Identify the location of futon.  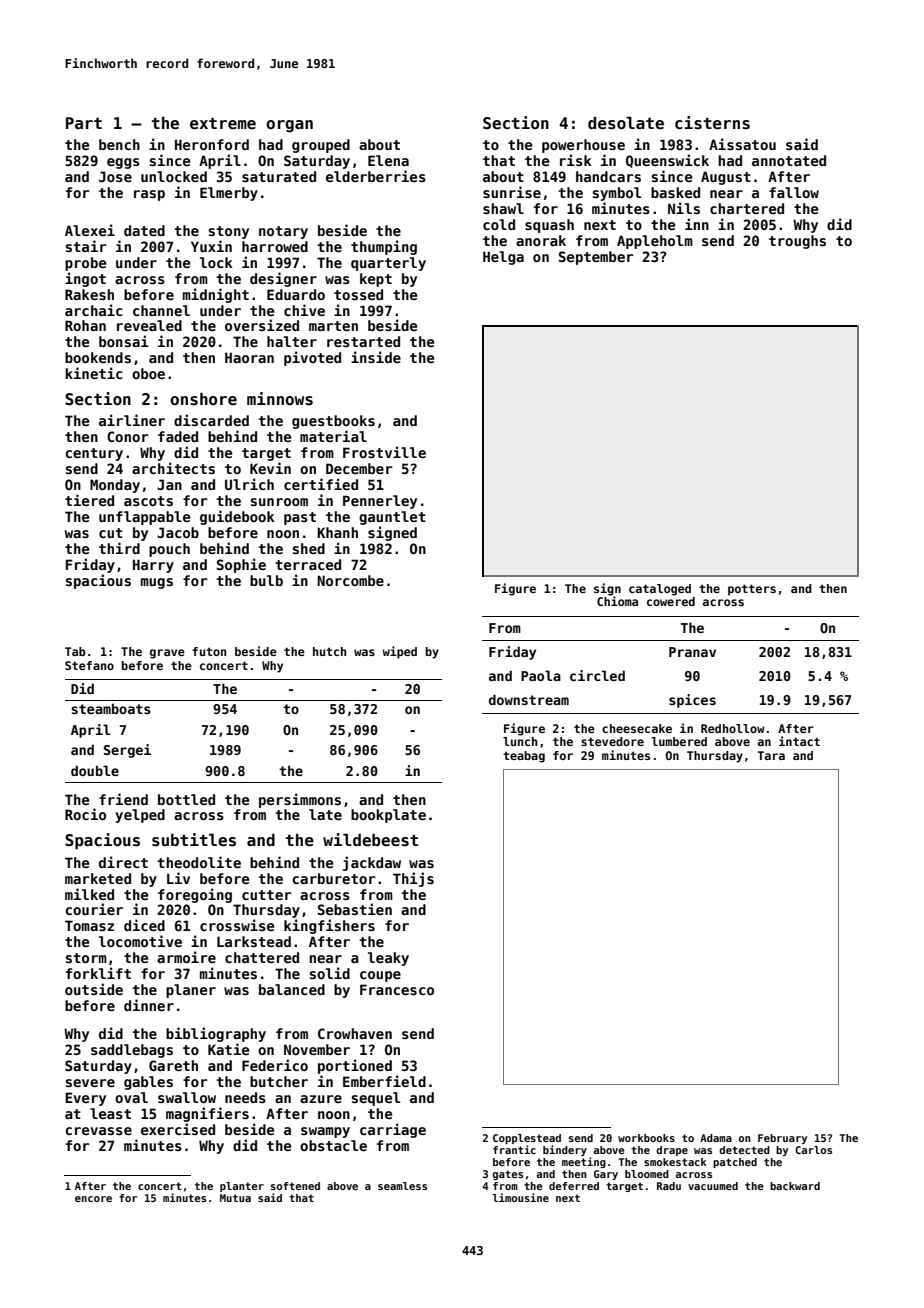
(209, 651).
